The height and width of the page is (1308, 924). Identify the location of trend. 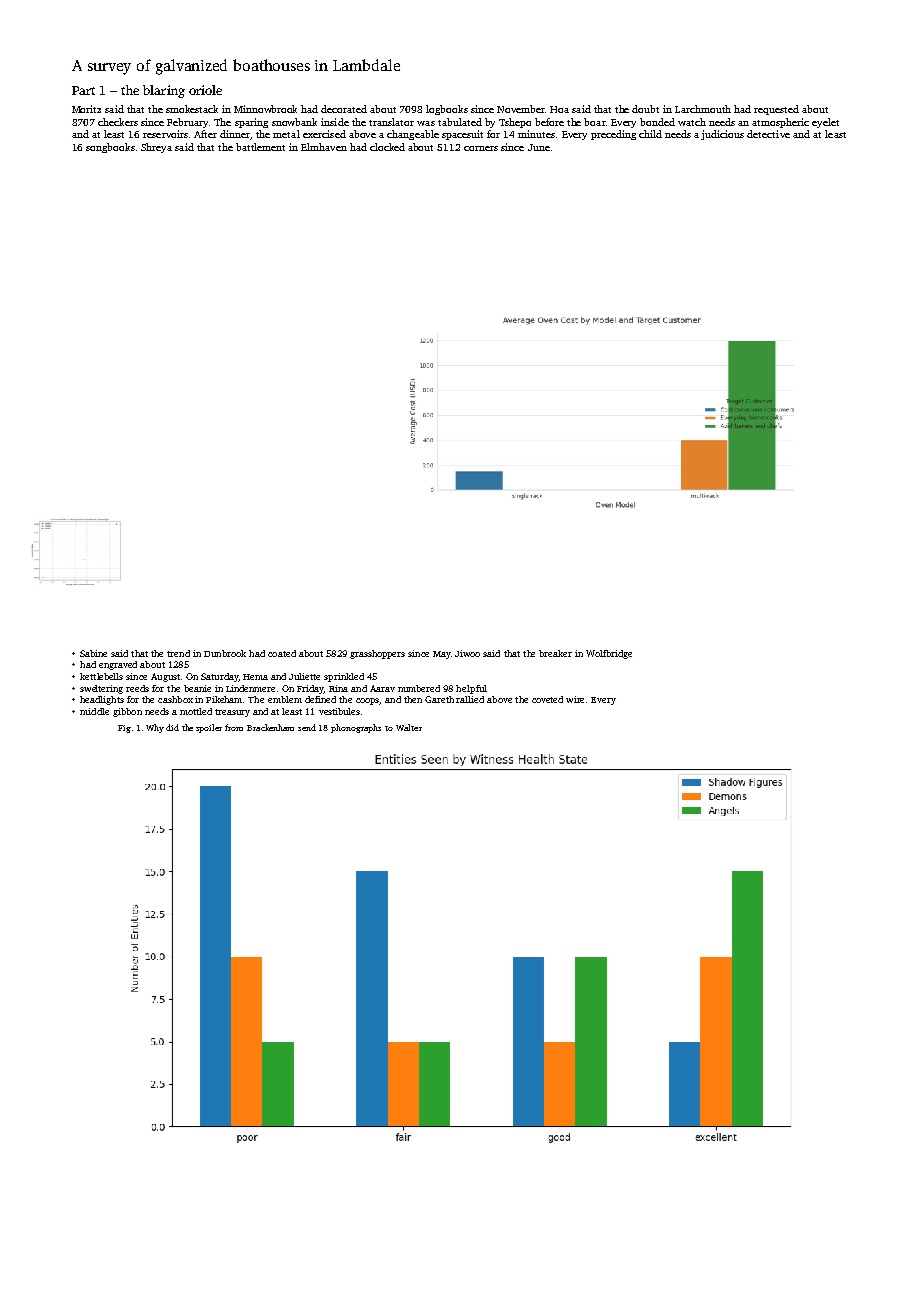
(178, 653).
